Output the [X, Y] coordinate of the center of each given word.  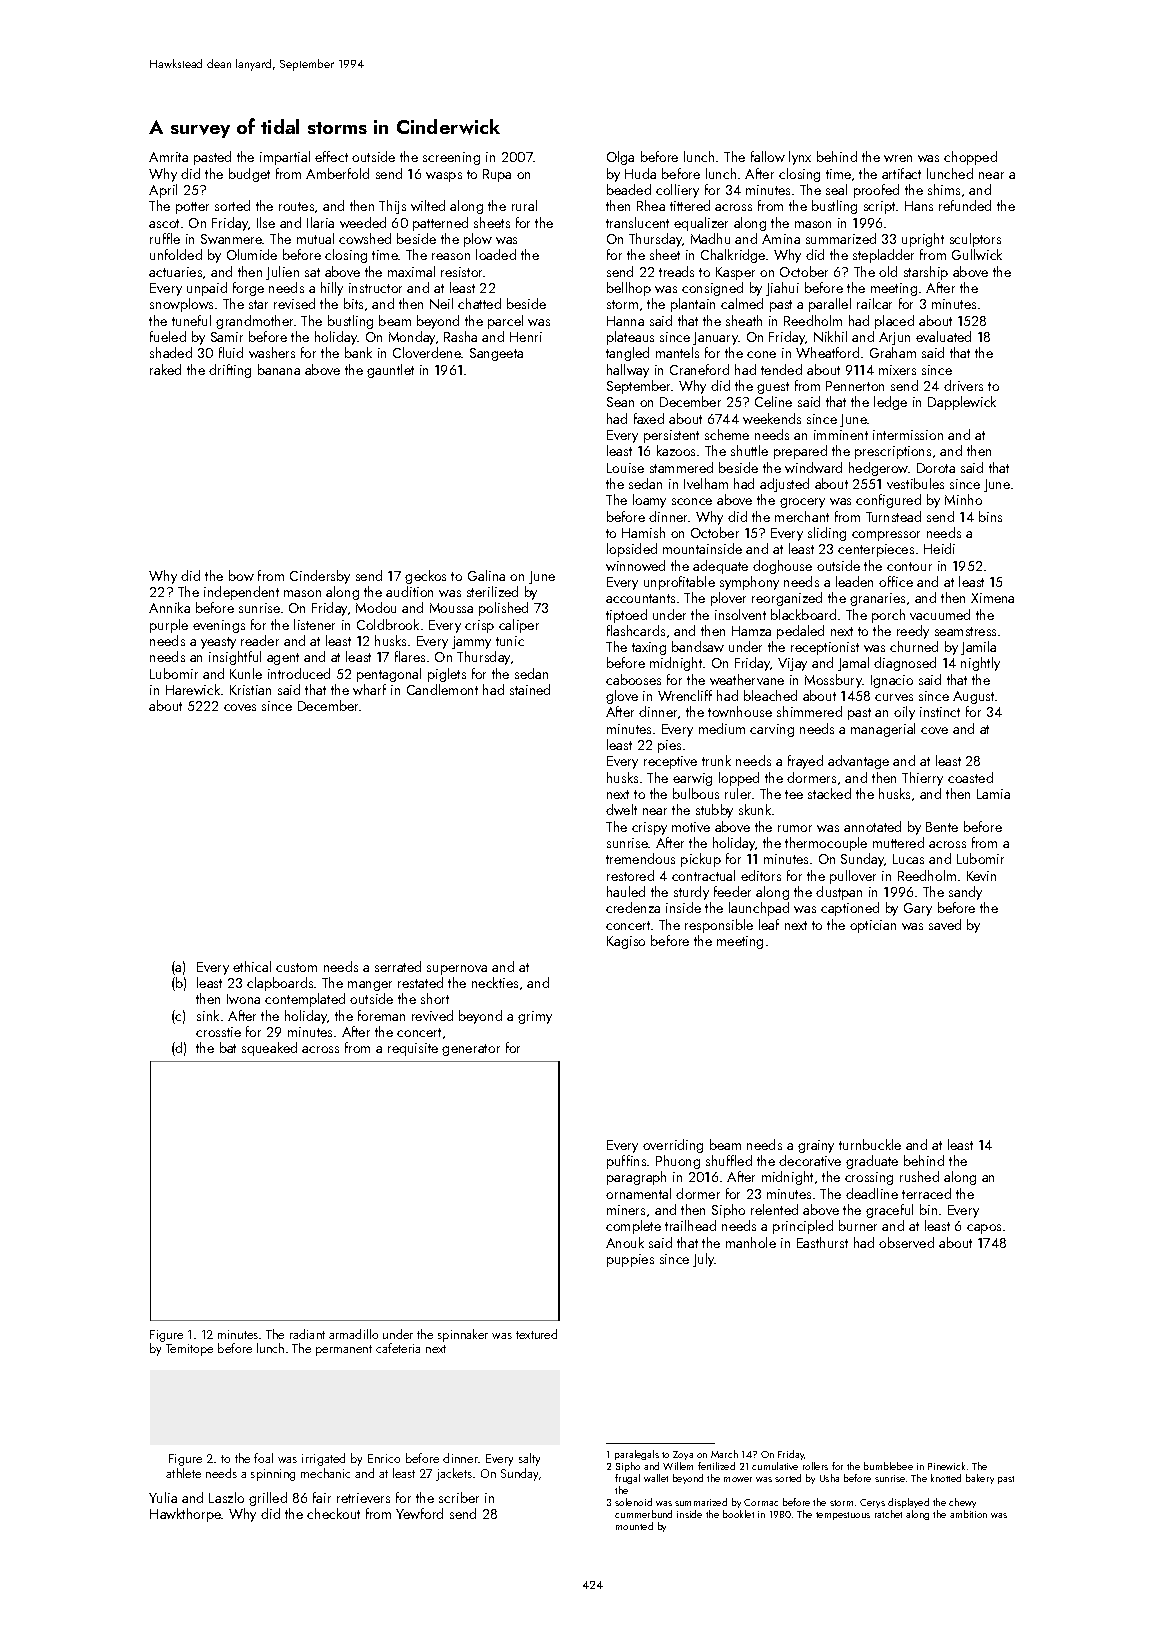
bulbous [696, 793]
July [704, 1260]
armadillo [353, 1334]
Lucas [908, 859]
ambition [968, 1514]
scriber [459, 1497]
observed [906, 1242]
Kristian [250, 690]
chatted [479, 303]
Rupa [497, 175]
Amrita [168, 157]
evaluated [943, 336]
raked [165, 369]
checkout [333, 1513]
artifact [901, 173]
